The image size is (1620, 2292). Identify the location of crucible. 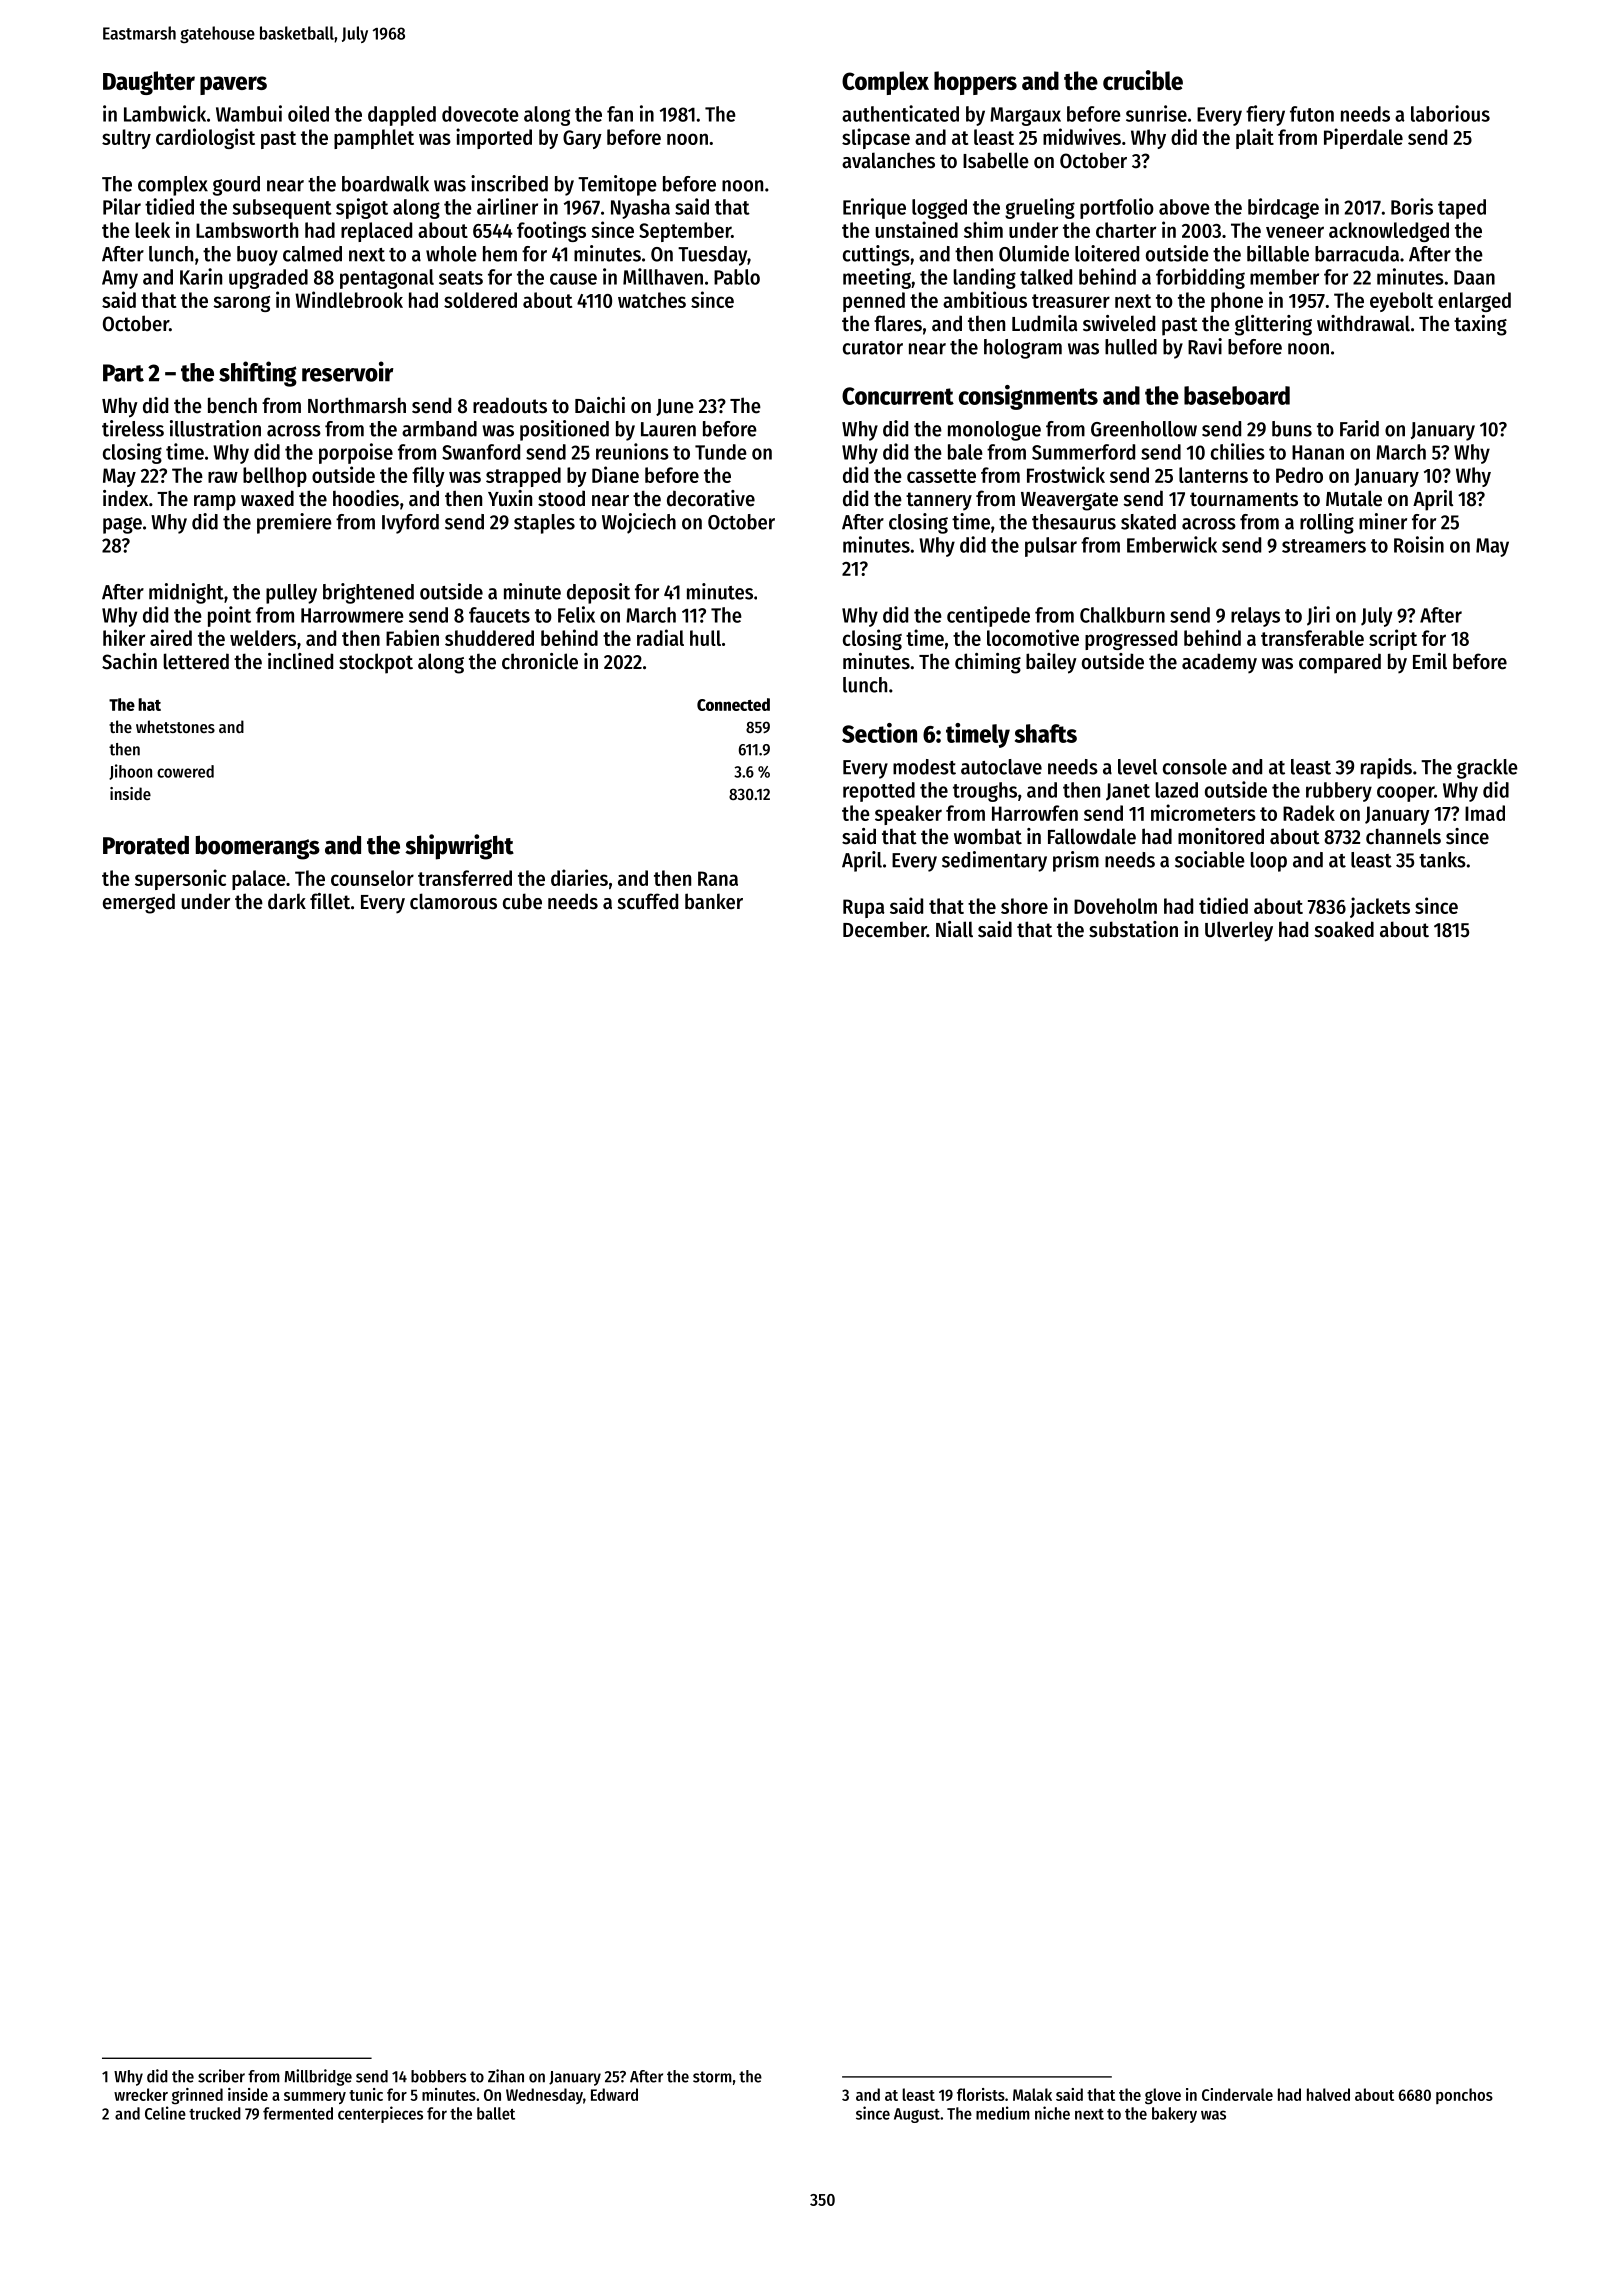
(1143, 80).
